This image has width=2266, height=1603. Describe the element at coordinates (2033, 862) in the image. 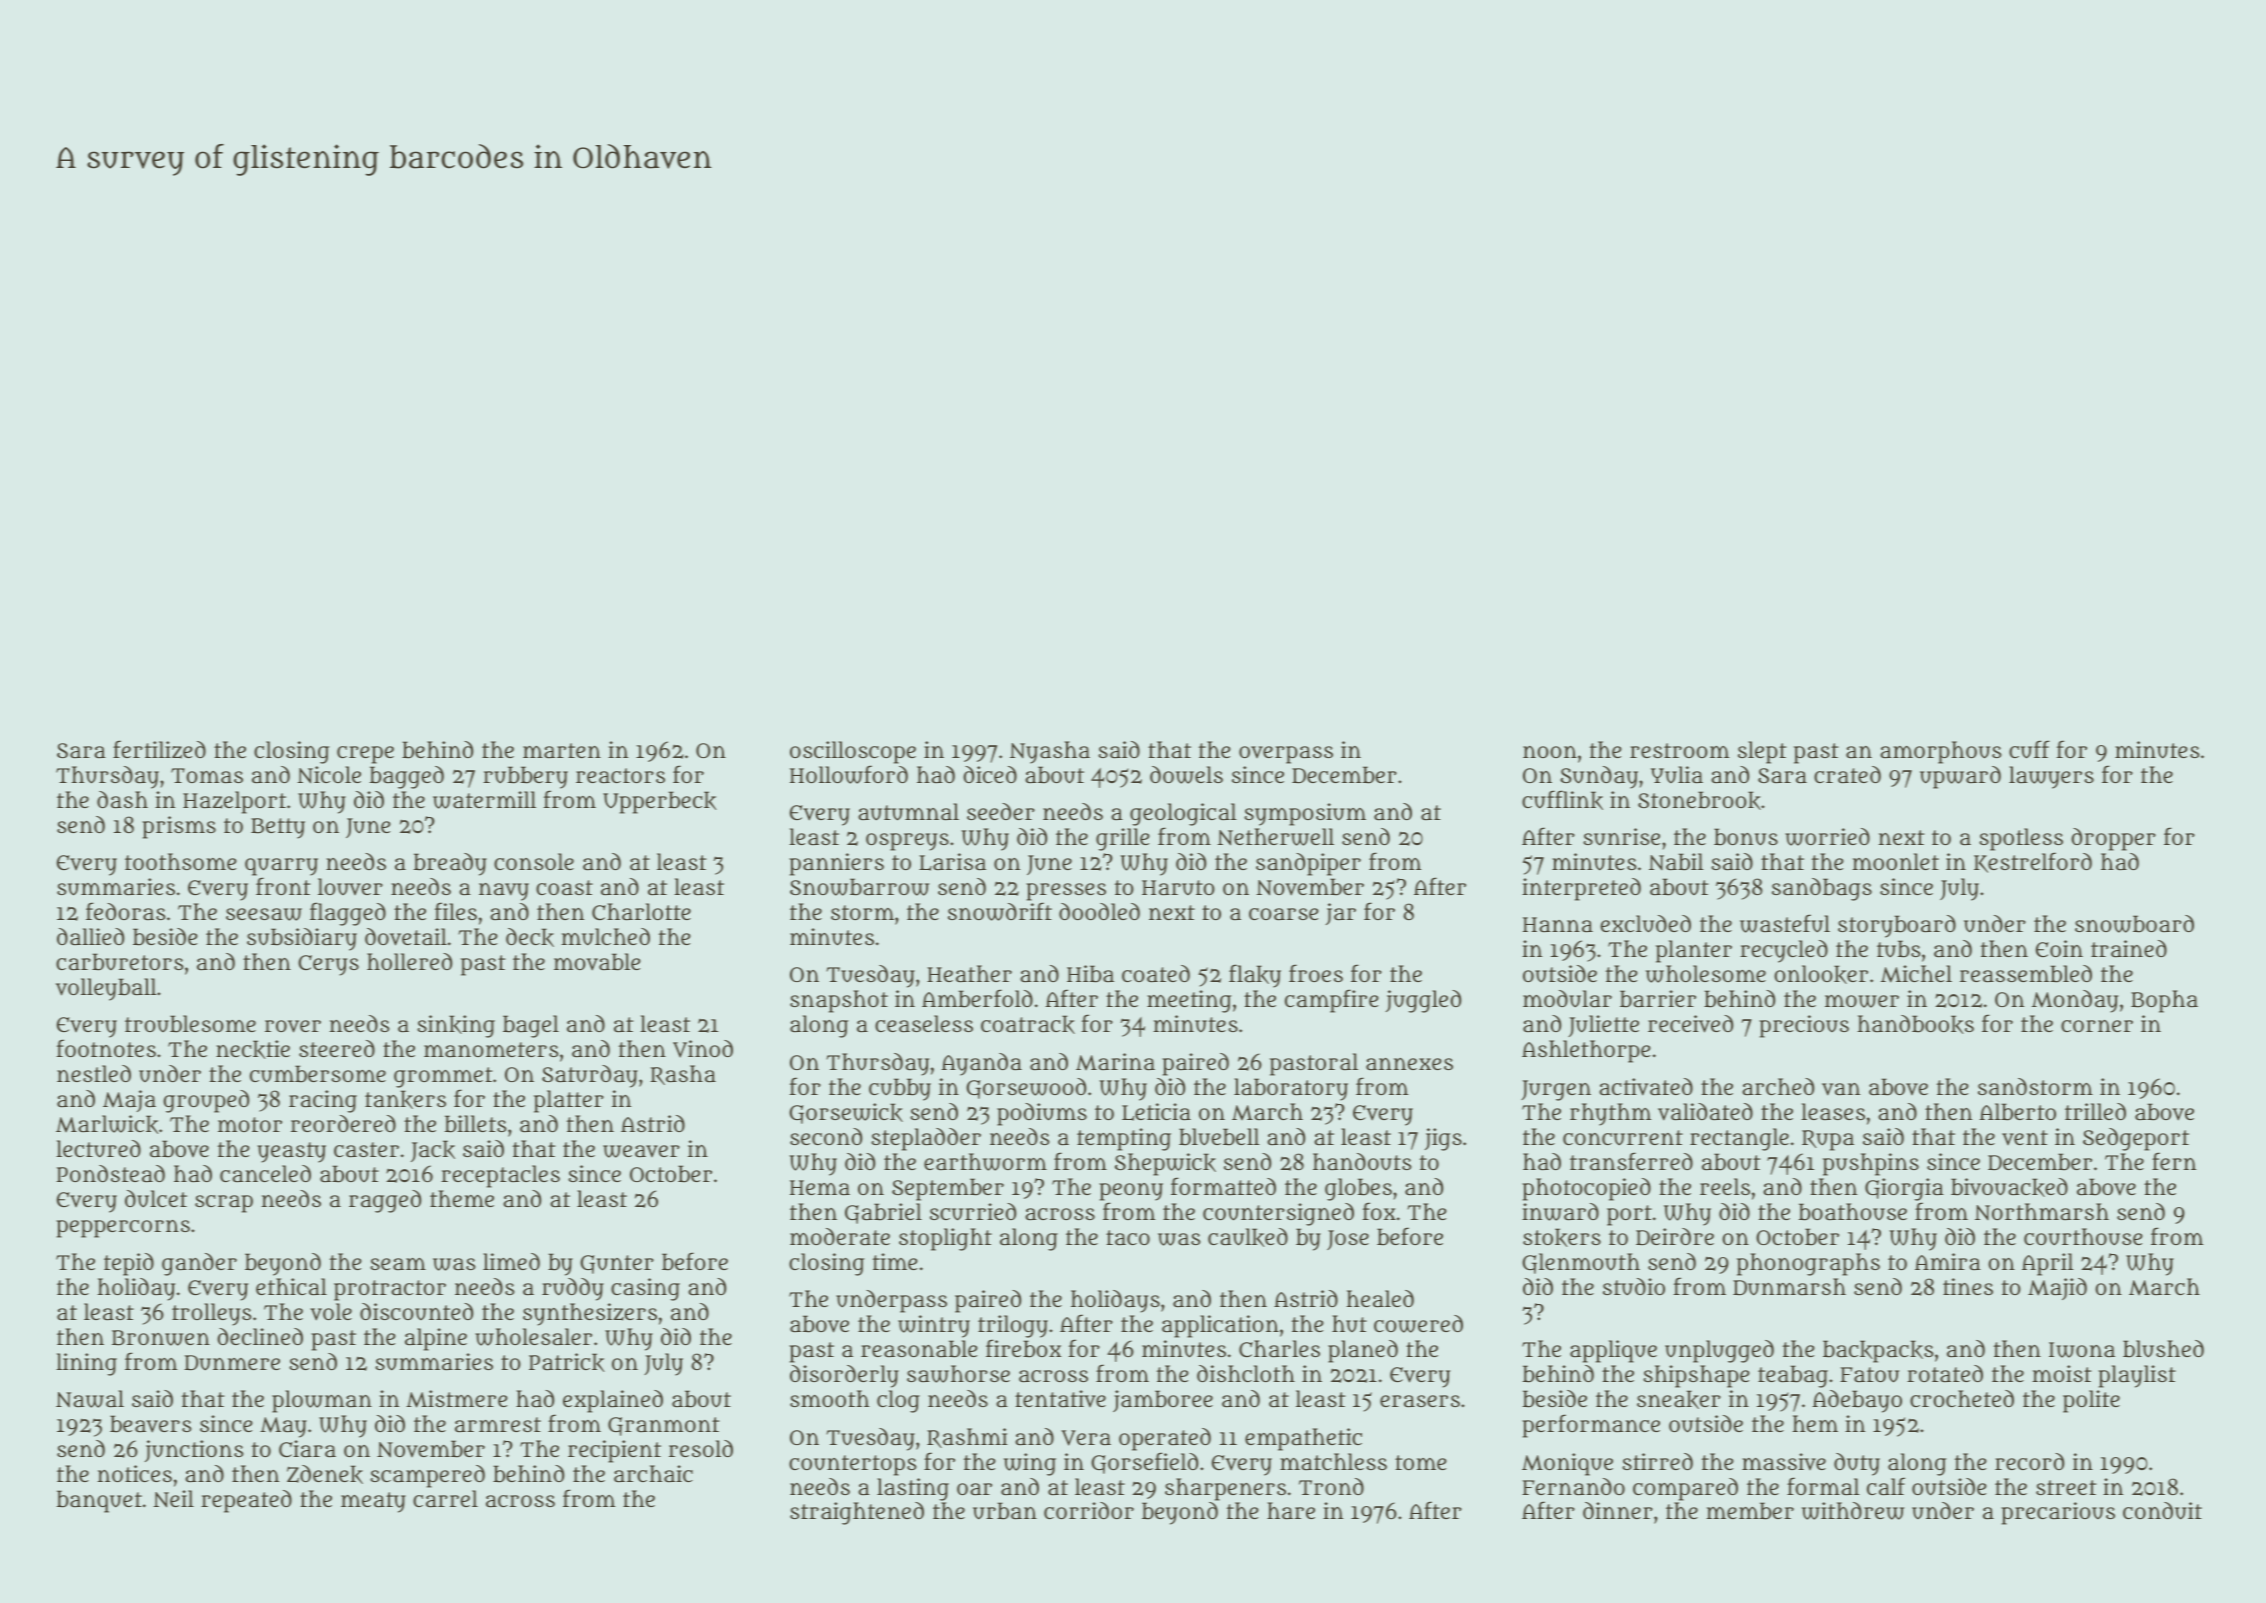

I see `Kestrelford` at that location.
